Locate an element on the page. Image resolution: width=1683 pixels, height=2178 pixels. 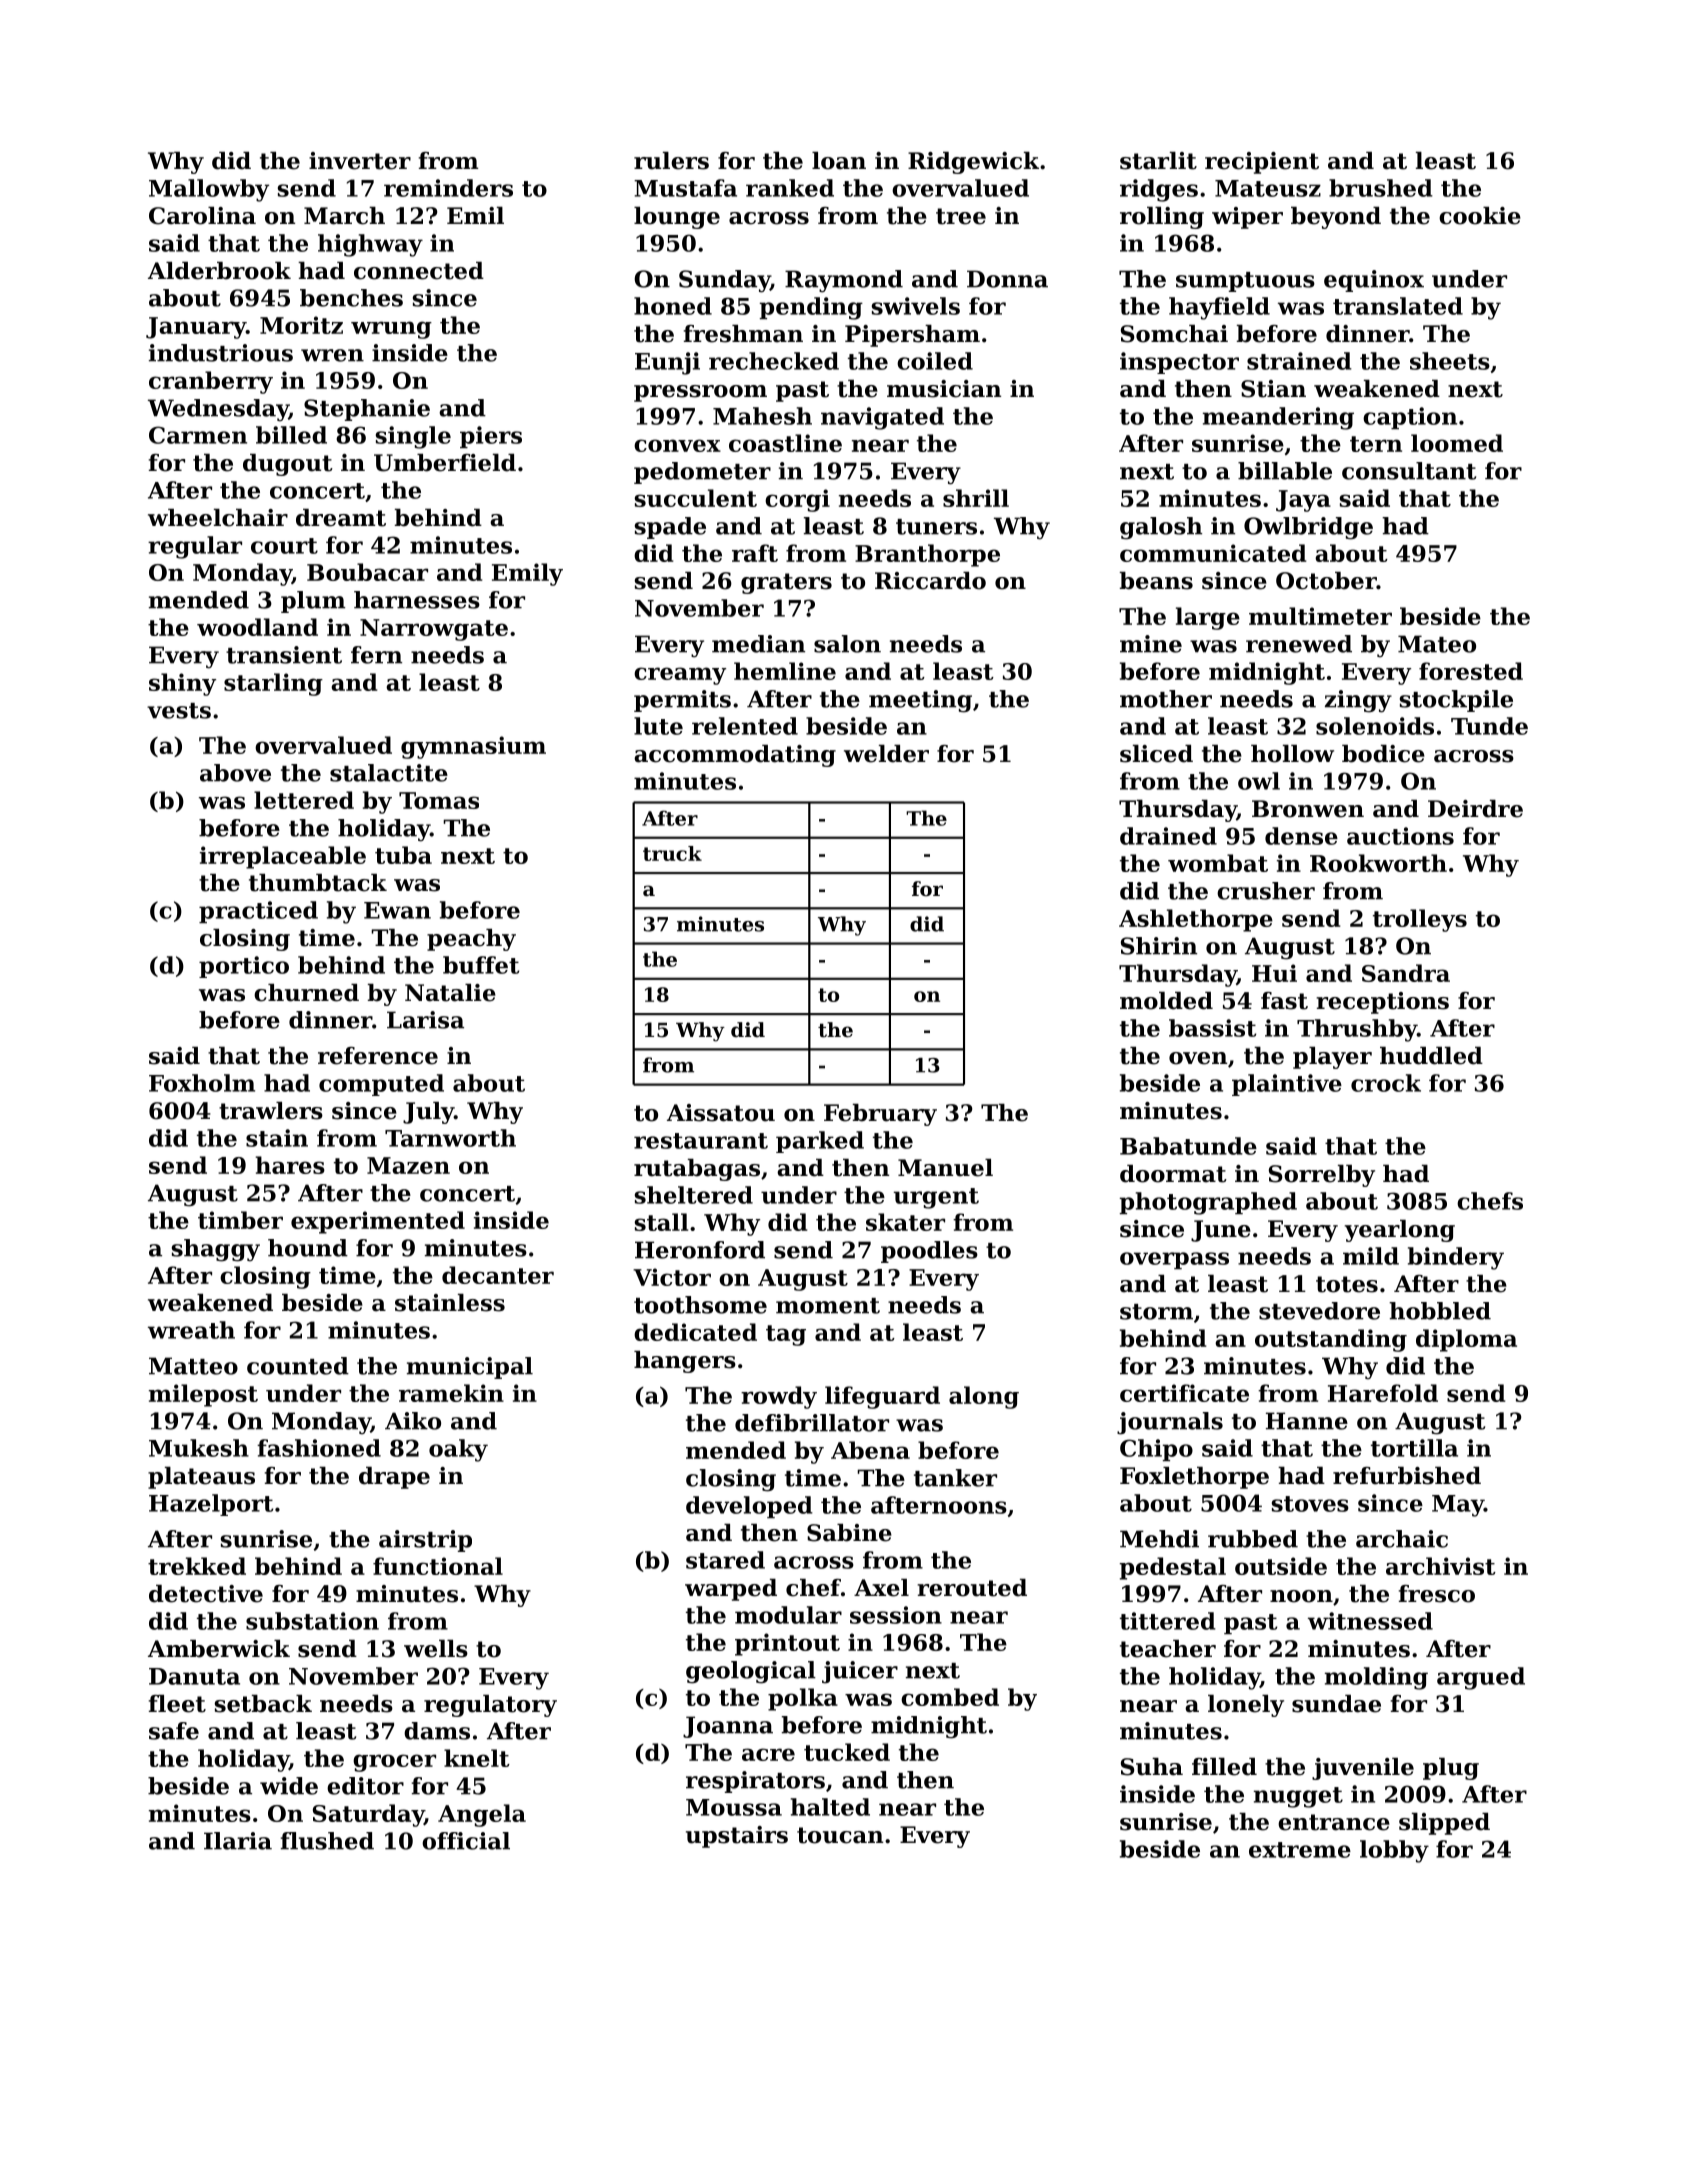
Foxholm is located at coordinates (202, 1083).
